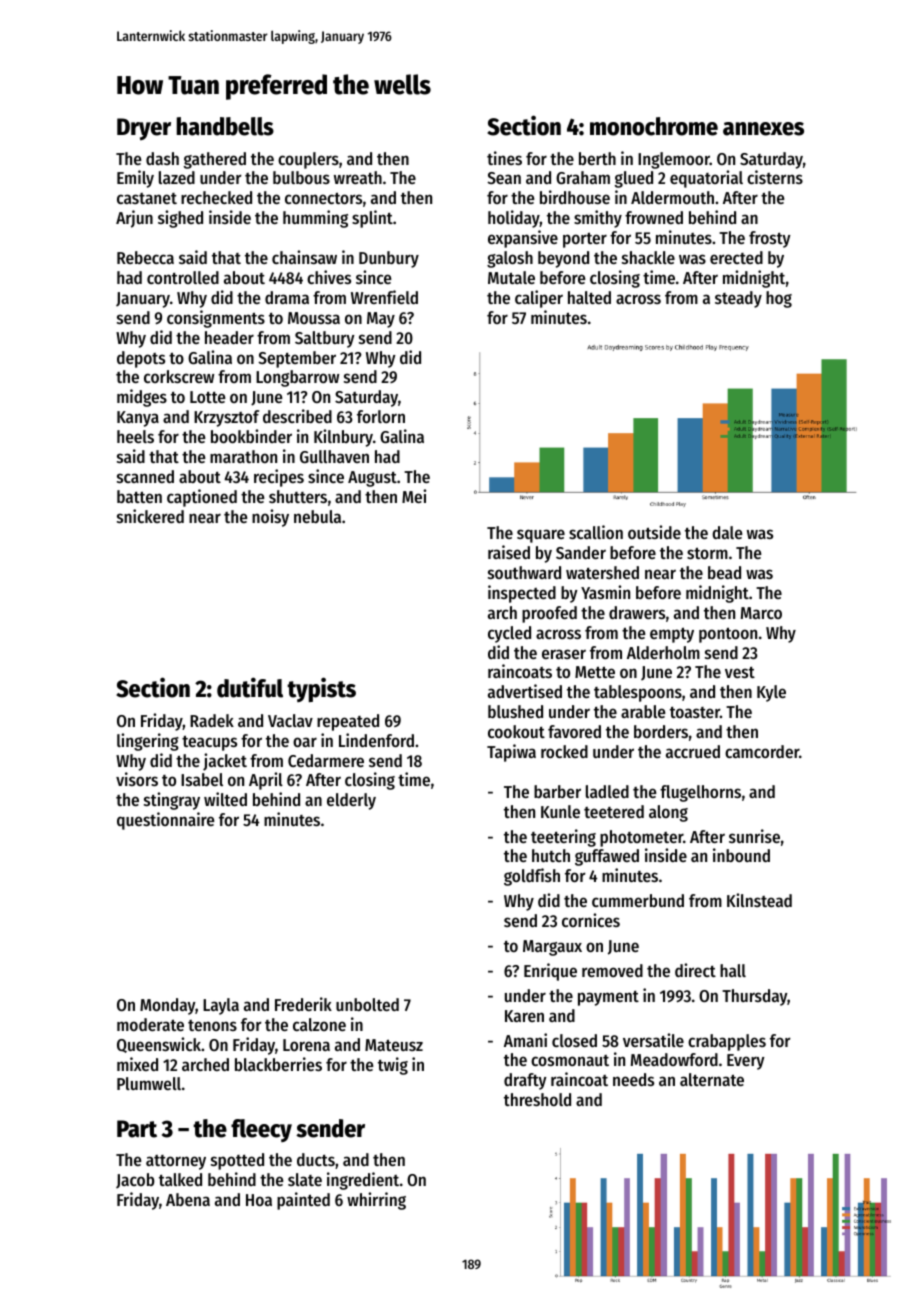 This image has width=924, height=1314. I want to click on unbolted, so click(367, 1004).
